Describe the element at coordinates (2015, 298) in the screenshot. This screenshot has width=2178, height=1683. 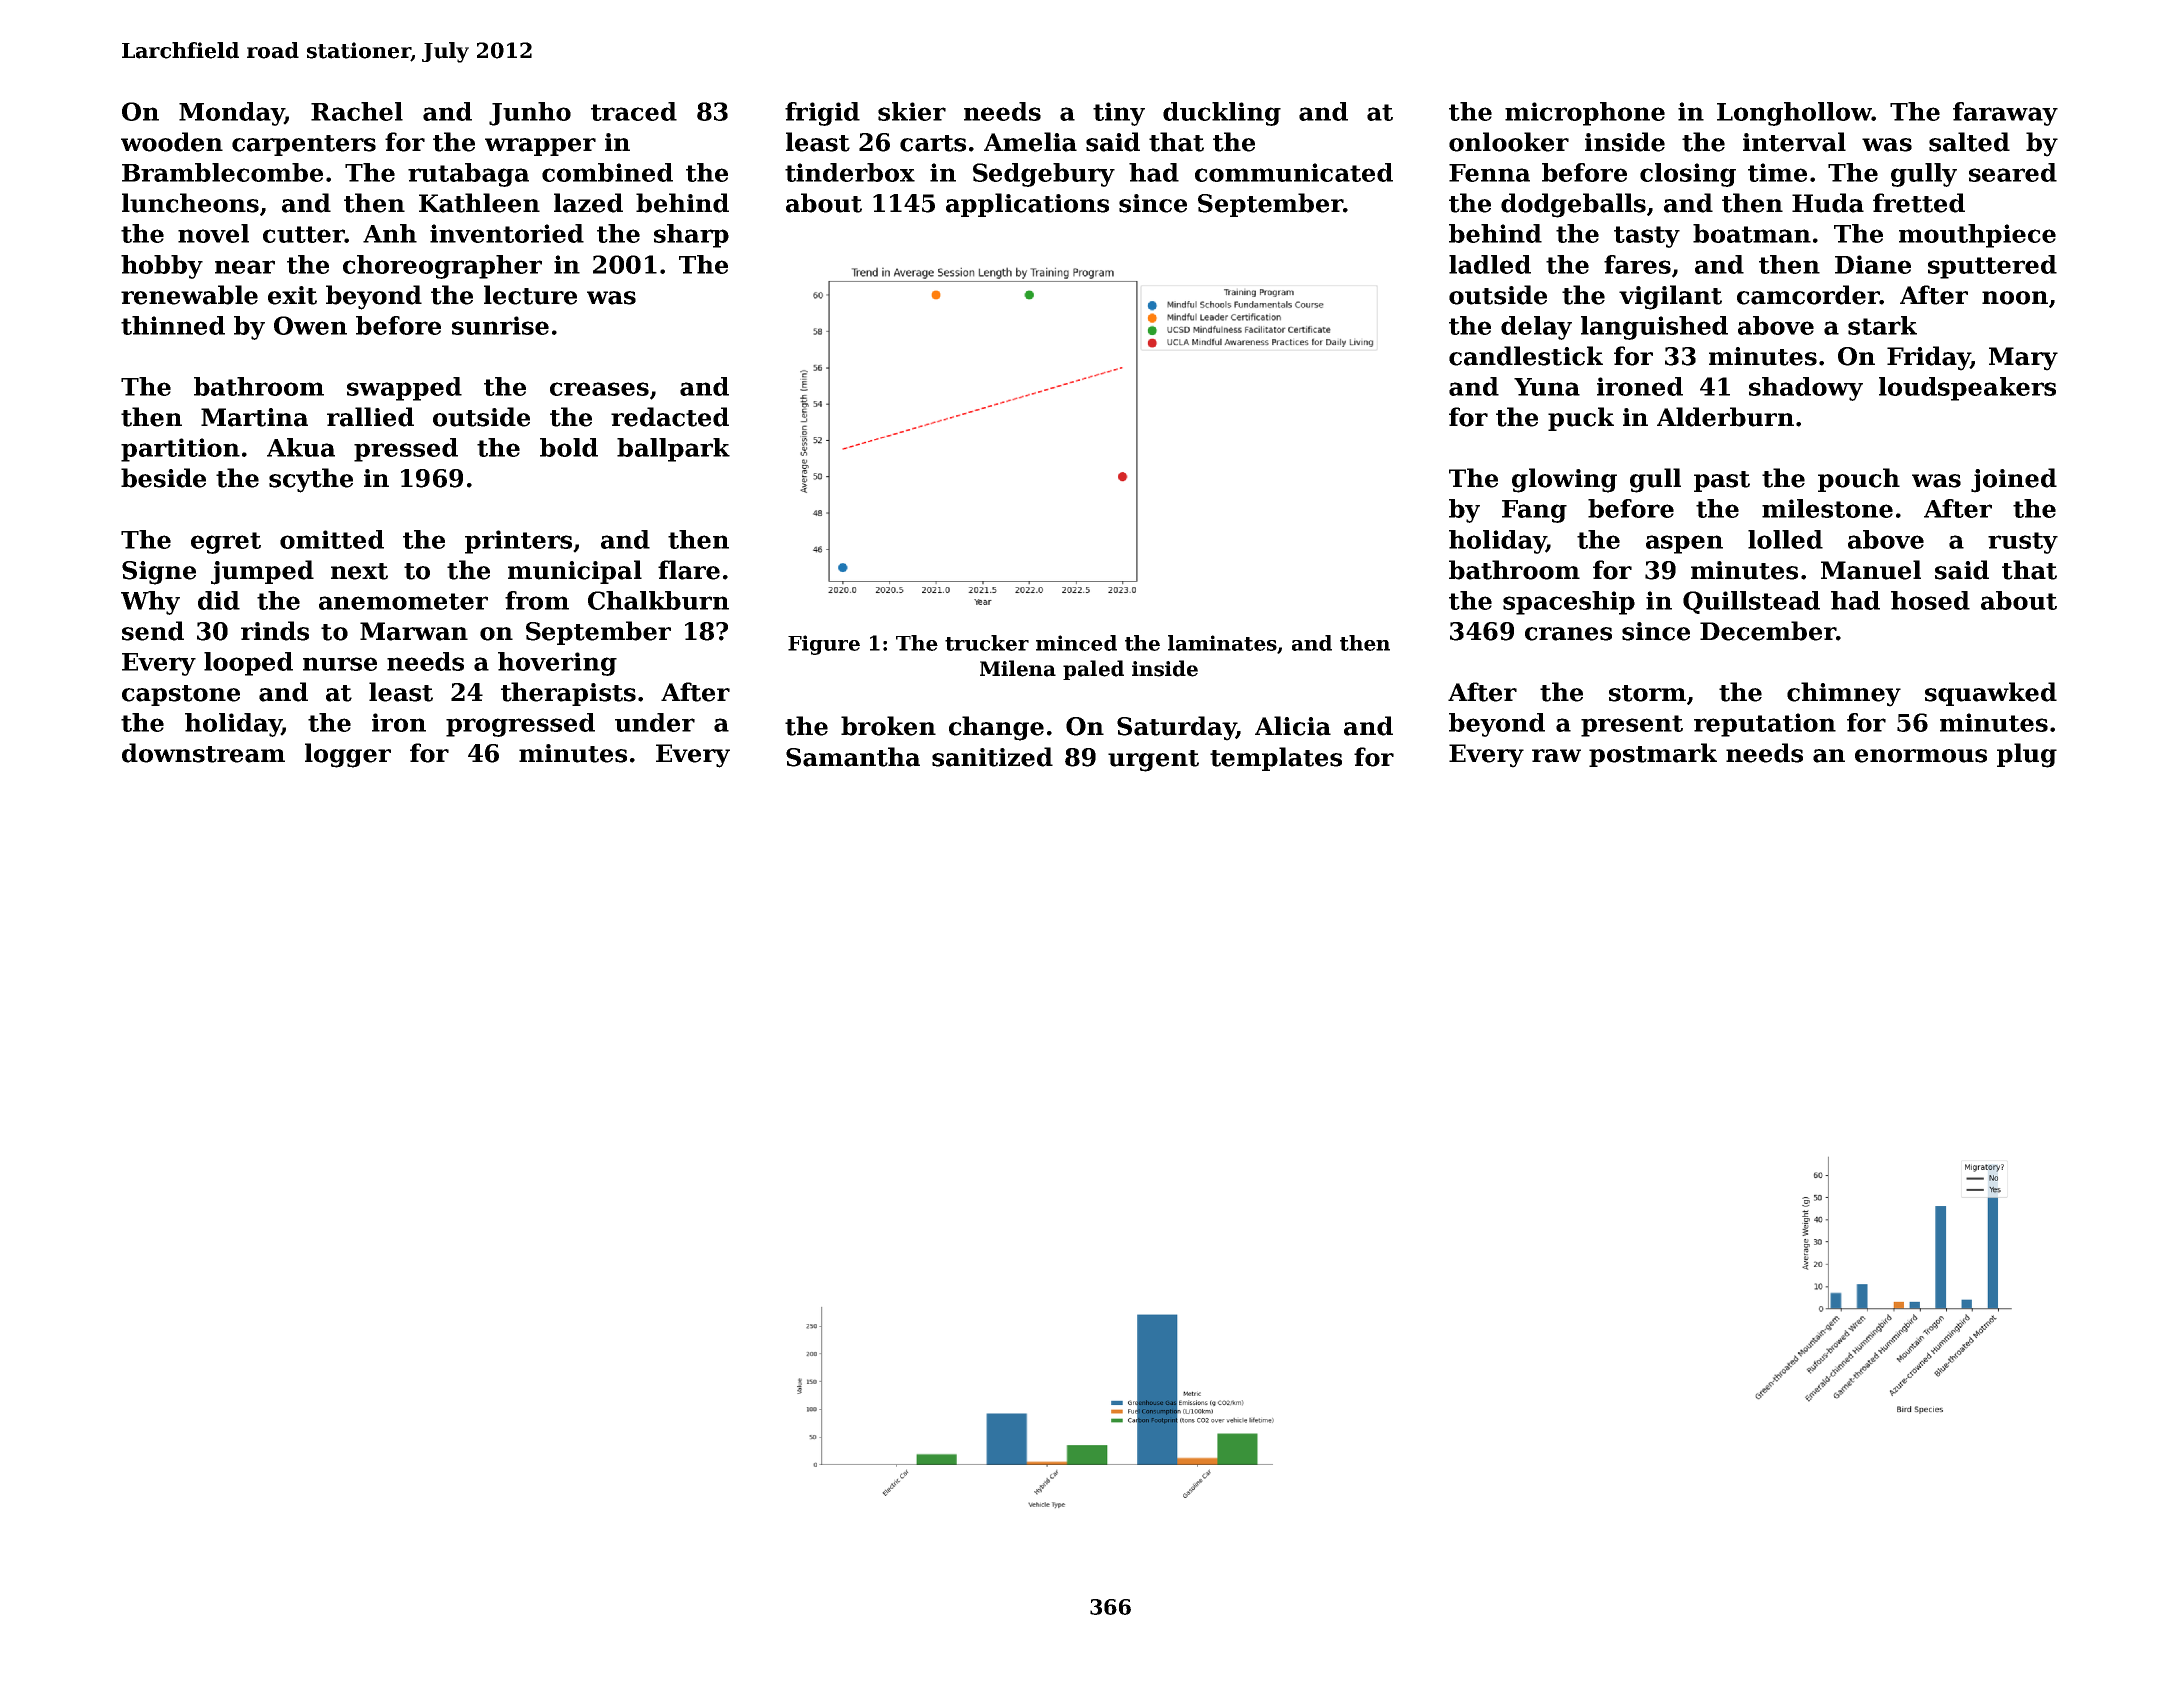
I see `noon` at that location.
